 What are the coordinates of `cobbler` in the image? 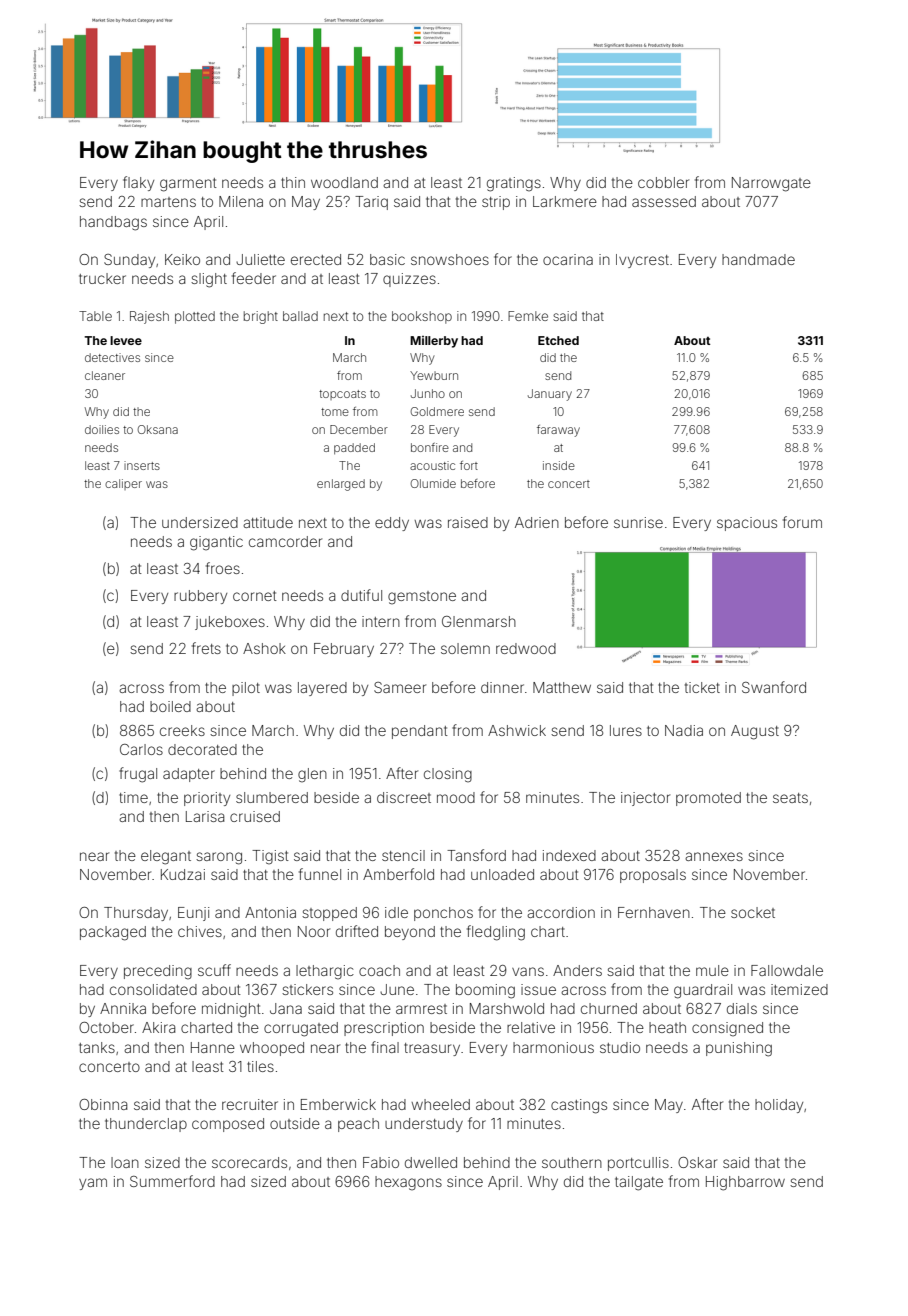 It's located at (663, 182).
